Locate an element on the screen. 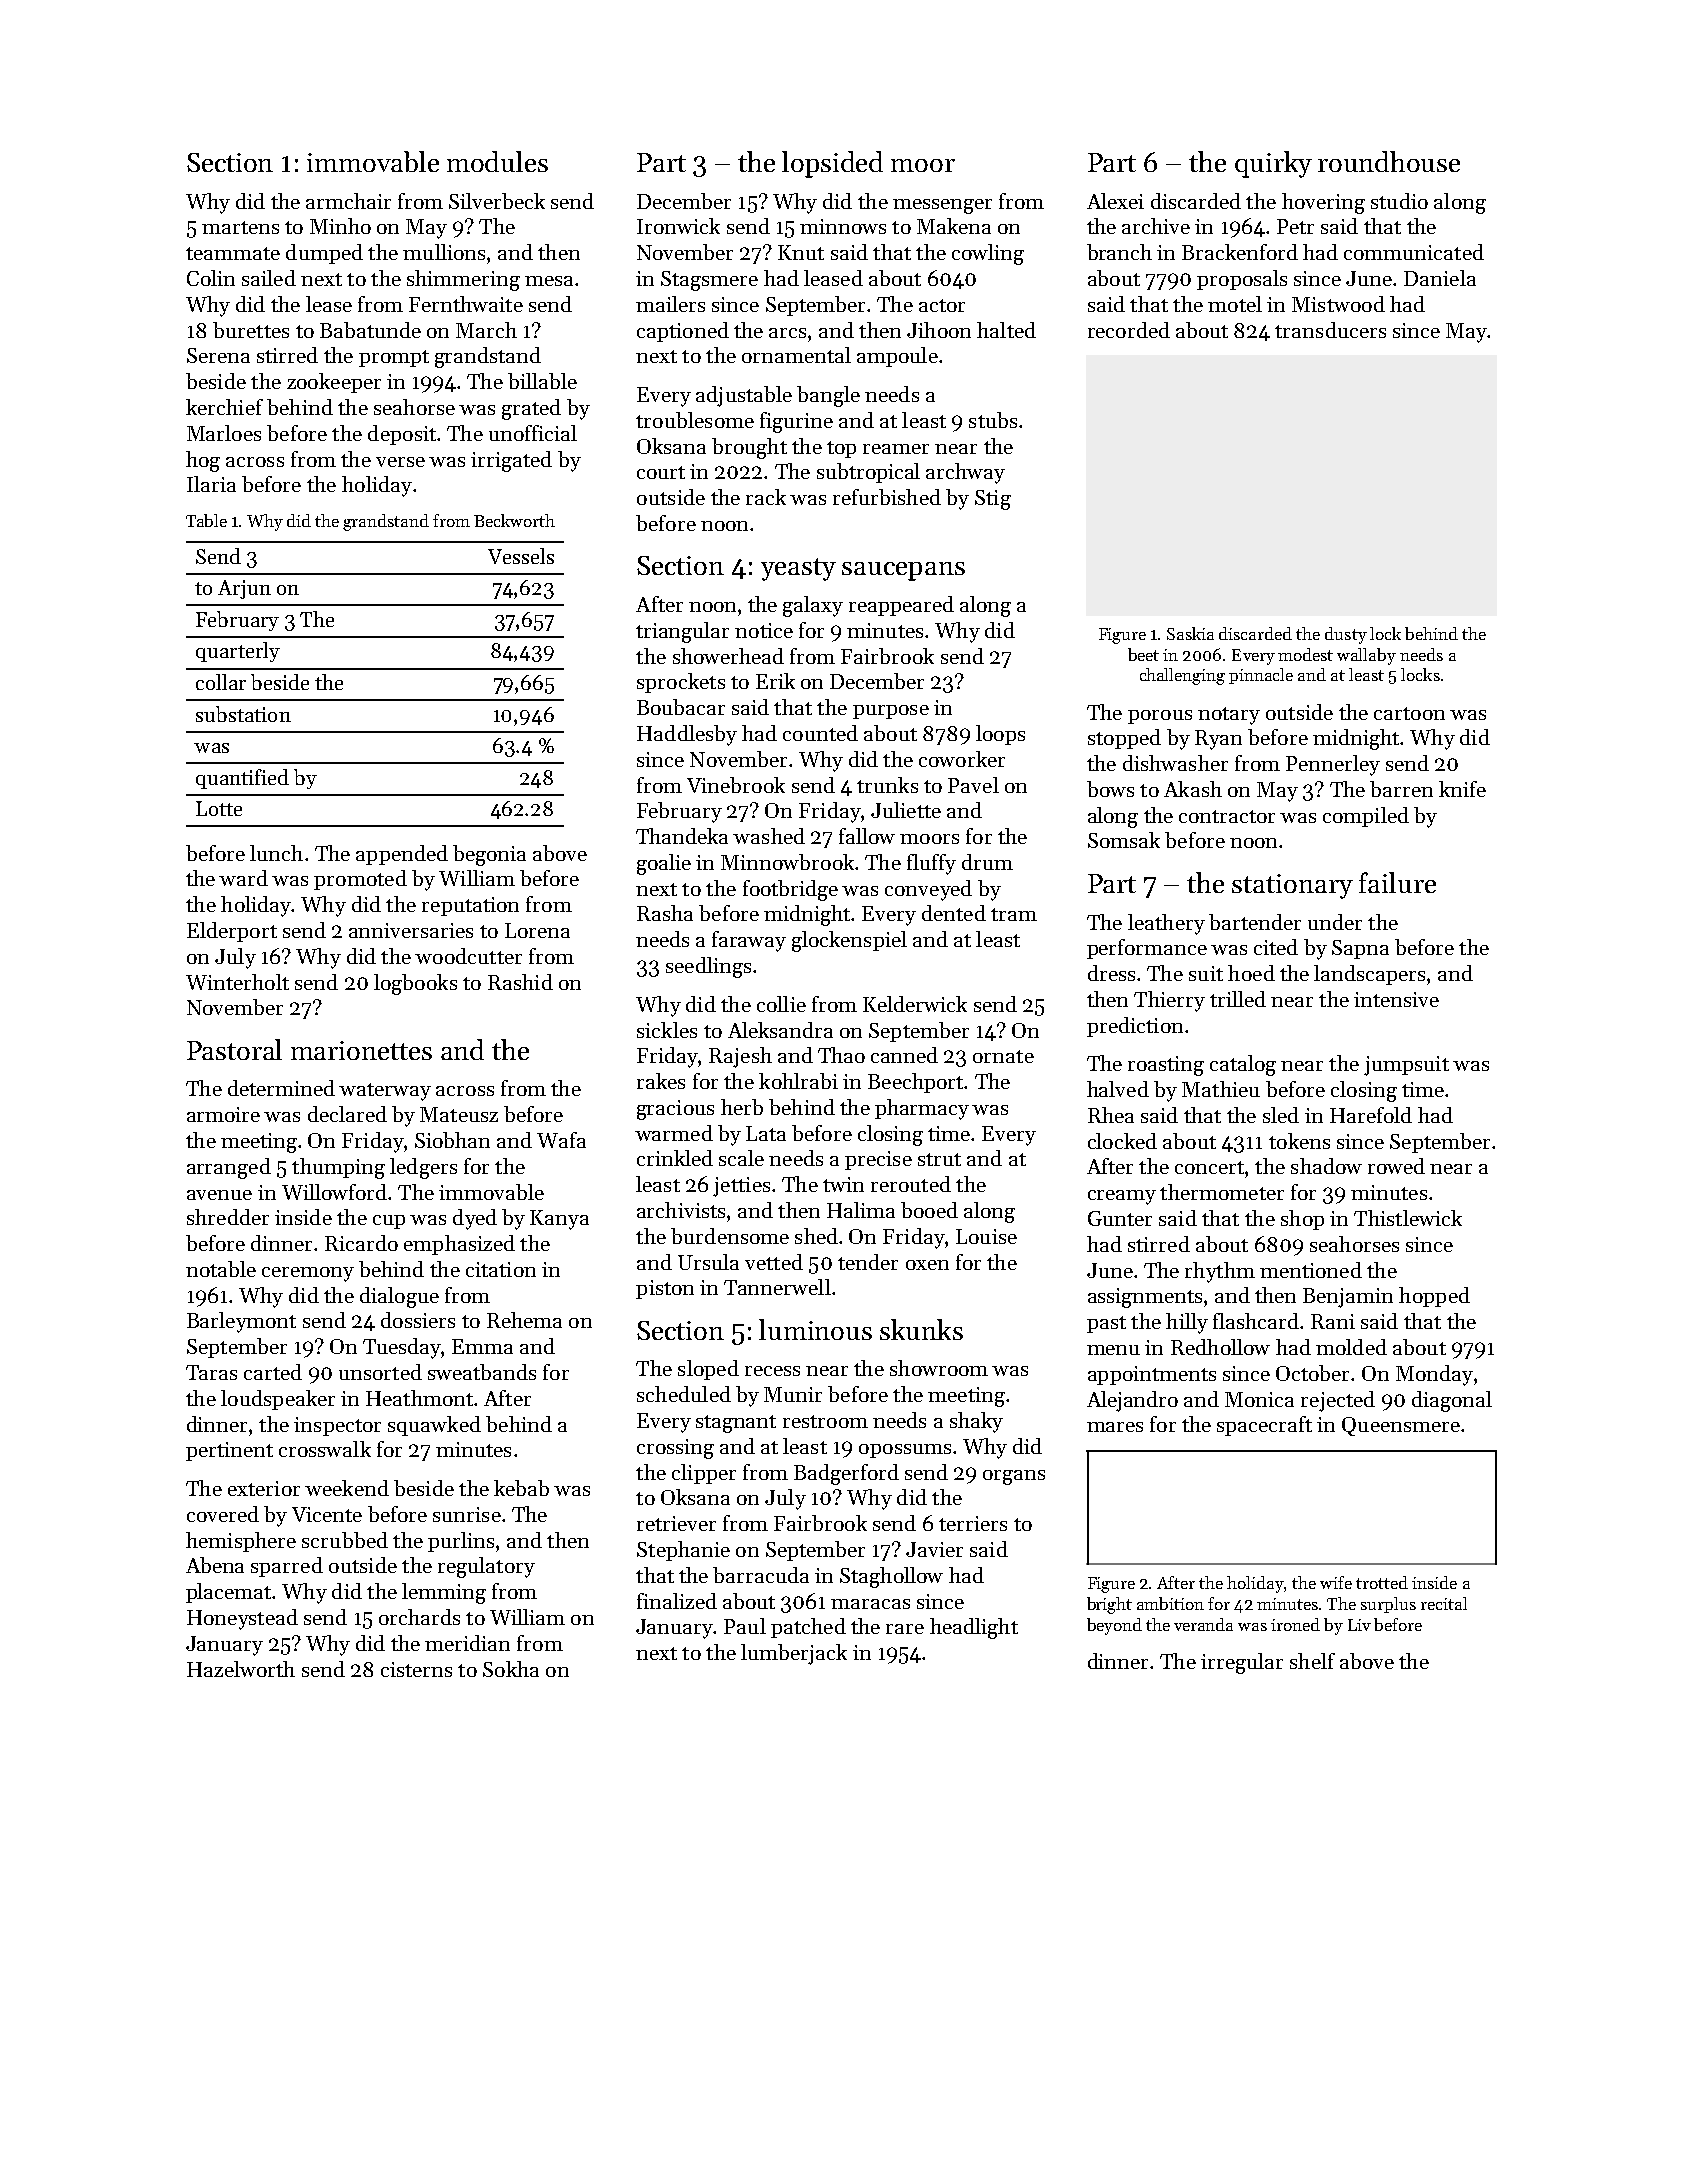 The image size is (1683, 2178). dusty is located at coordinates (1346, 635).
